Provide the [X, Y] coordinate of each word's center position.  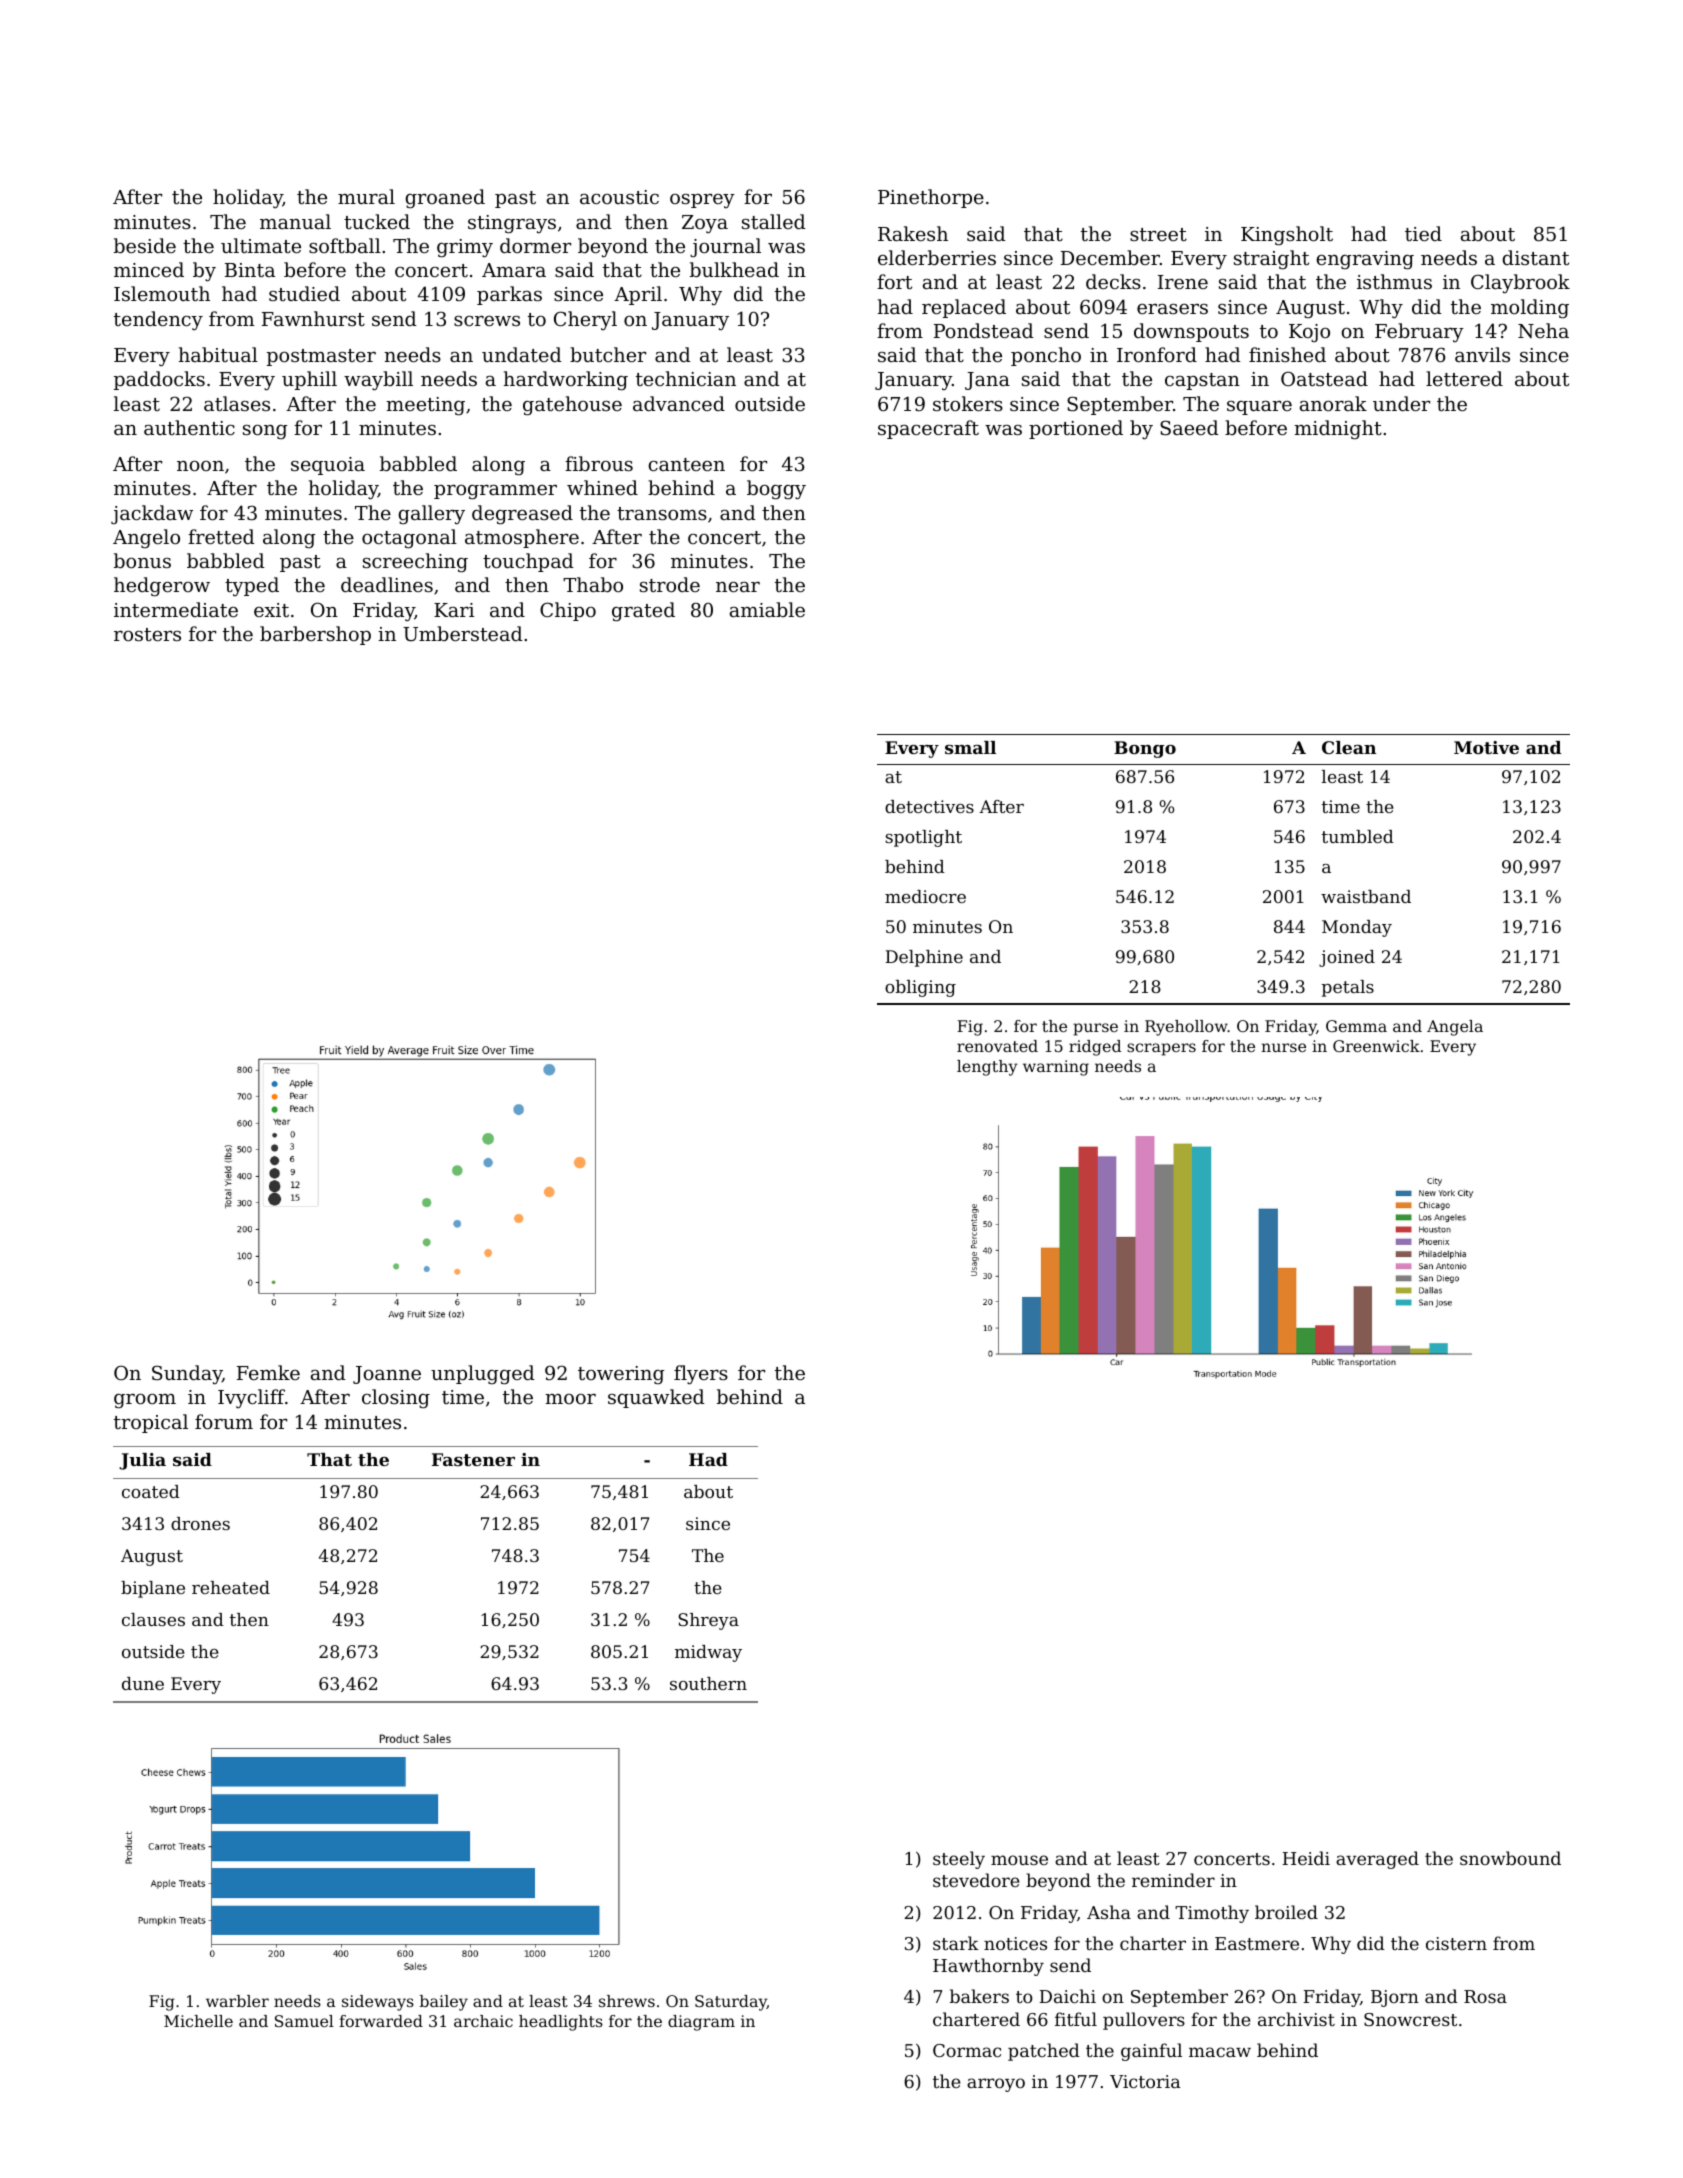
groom [145, 1401]
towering [621, 1375]
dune [143, 1683]
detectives [929, 806]
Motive [1486, 747]
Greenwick [1376, 1046]
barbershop [315, 635]
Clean [1349, 747]
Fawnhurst [313, 318]
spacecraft [928, 429]
